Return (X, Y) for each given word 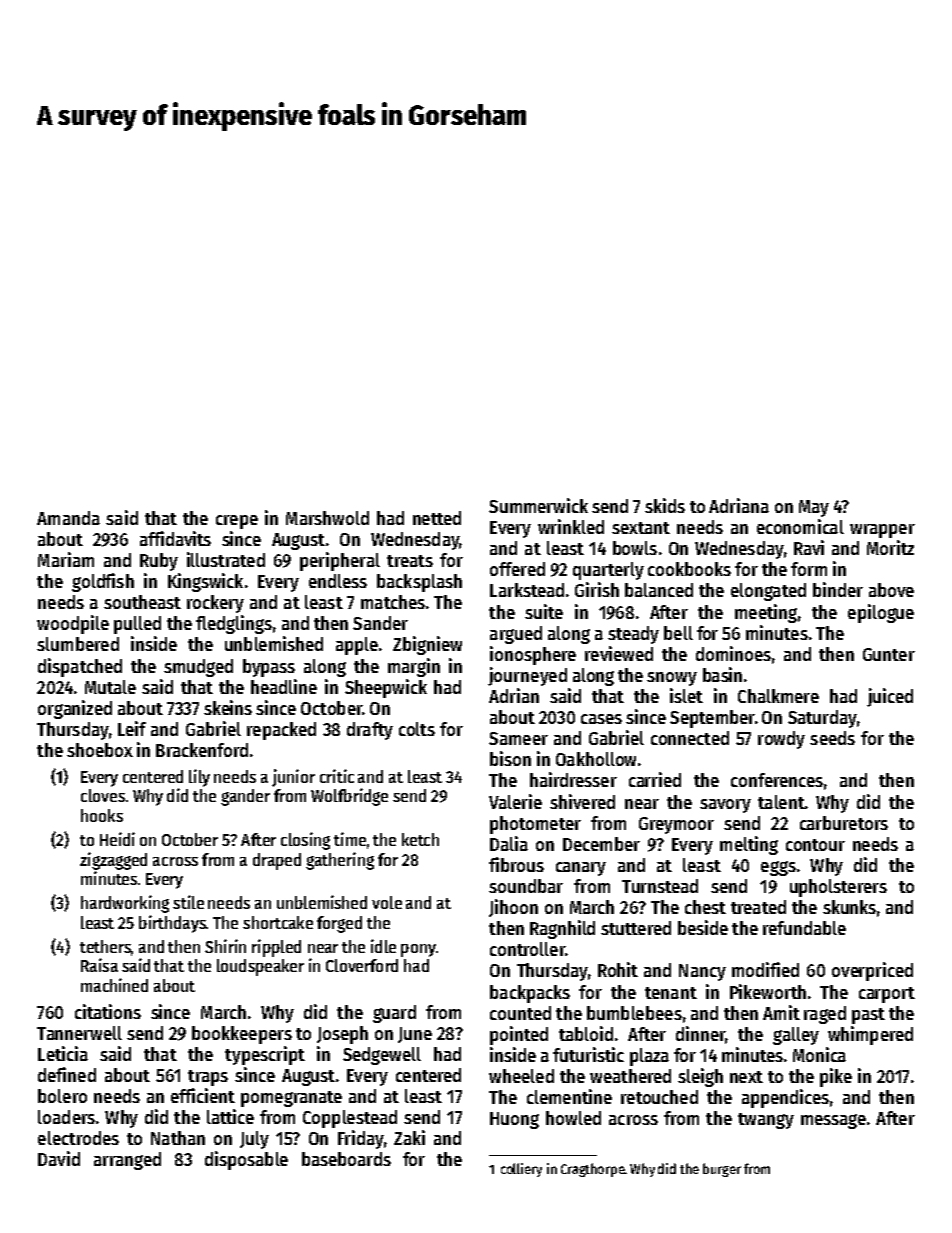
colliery (521, 1170)
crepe (237, 522)
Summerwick (538, 505)
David (59, 1158)
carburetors (844, 823)
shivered (582, 801)
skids (665, 505)
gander (245, 797)
